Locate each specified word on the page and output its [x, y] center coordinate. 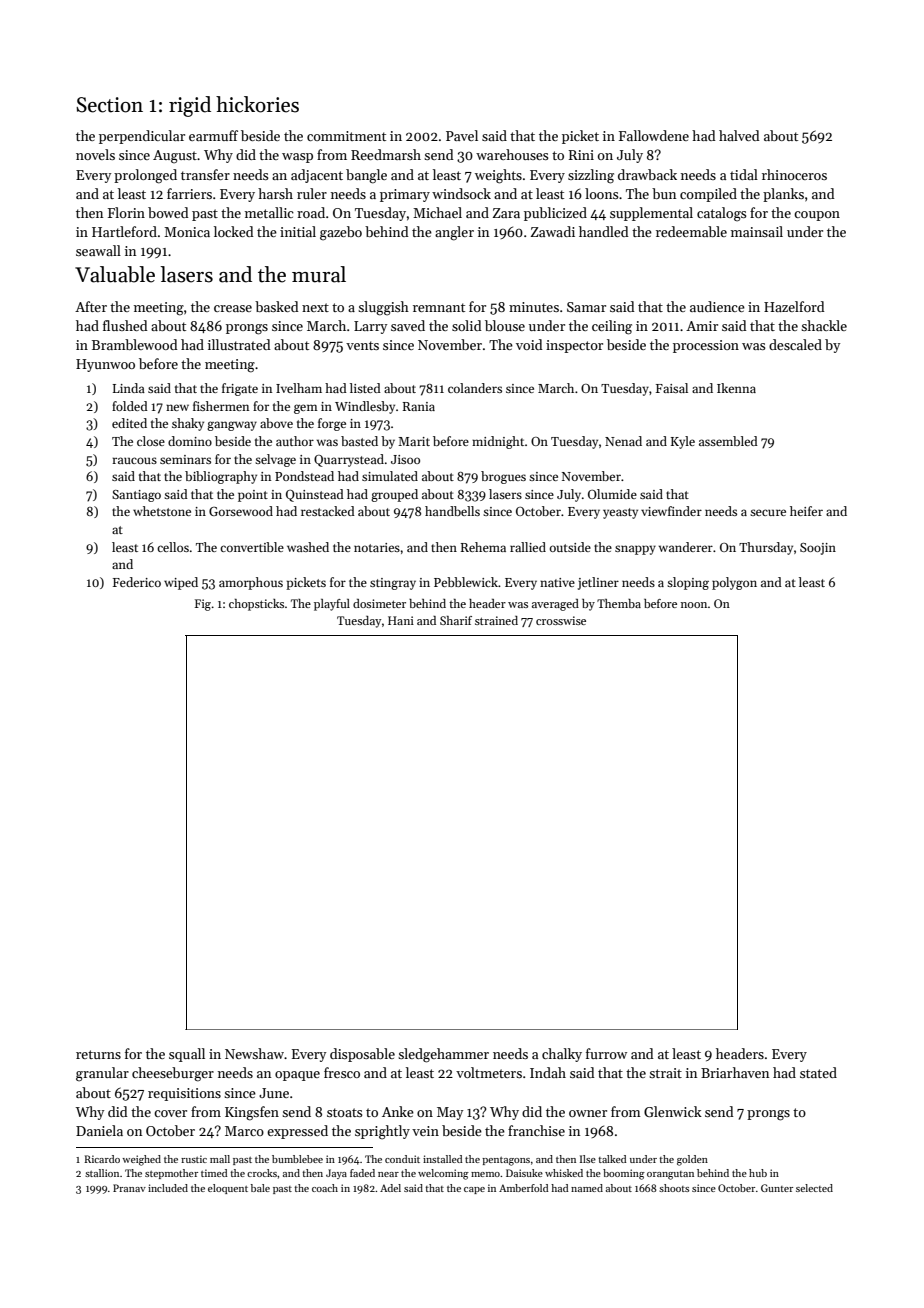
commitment [346, 136]
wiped [181, 583]
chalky [562, 1055]
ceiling [612, 327]
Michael [437, 212]
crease [233, 308]
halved [739, 135]
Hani [401, 620]
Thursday [766, 548]
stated [818, 1072]
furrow [606, 1053]
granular [102, 1074]
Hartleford [124, 231]
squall [187, 1055]
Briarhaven [735, 1072]
